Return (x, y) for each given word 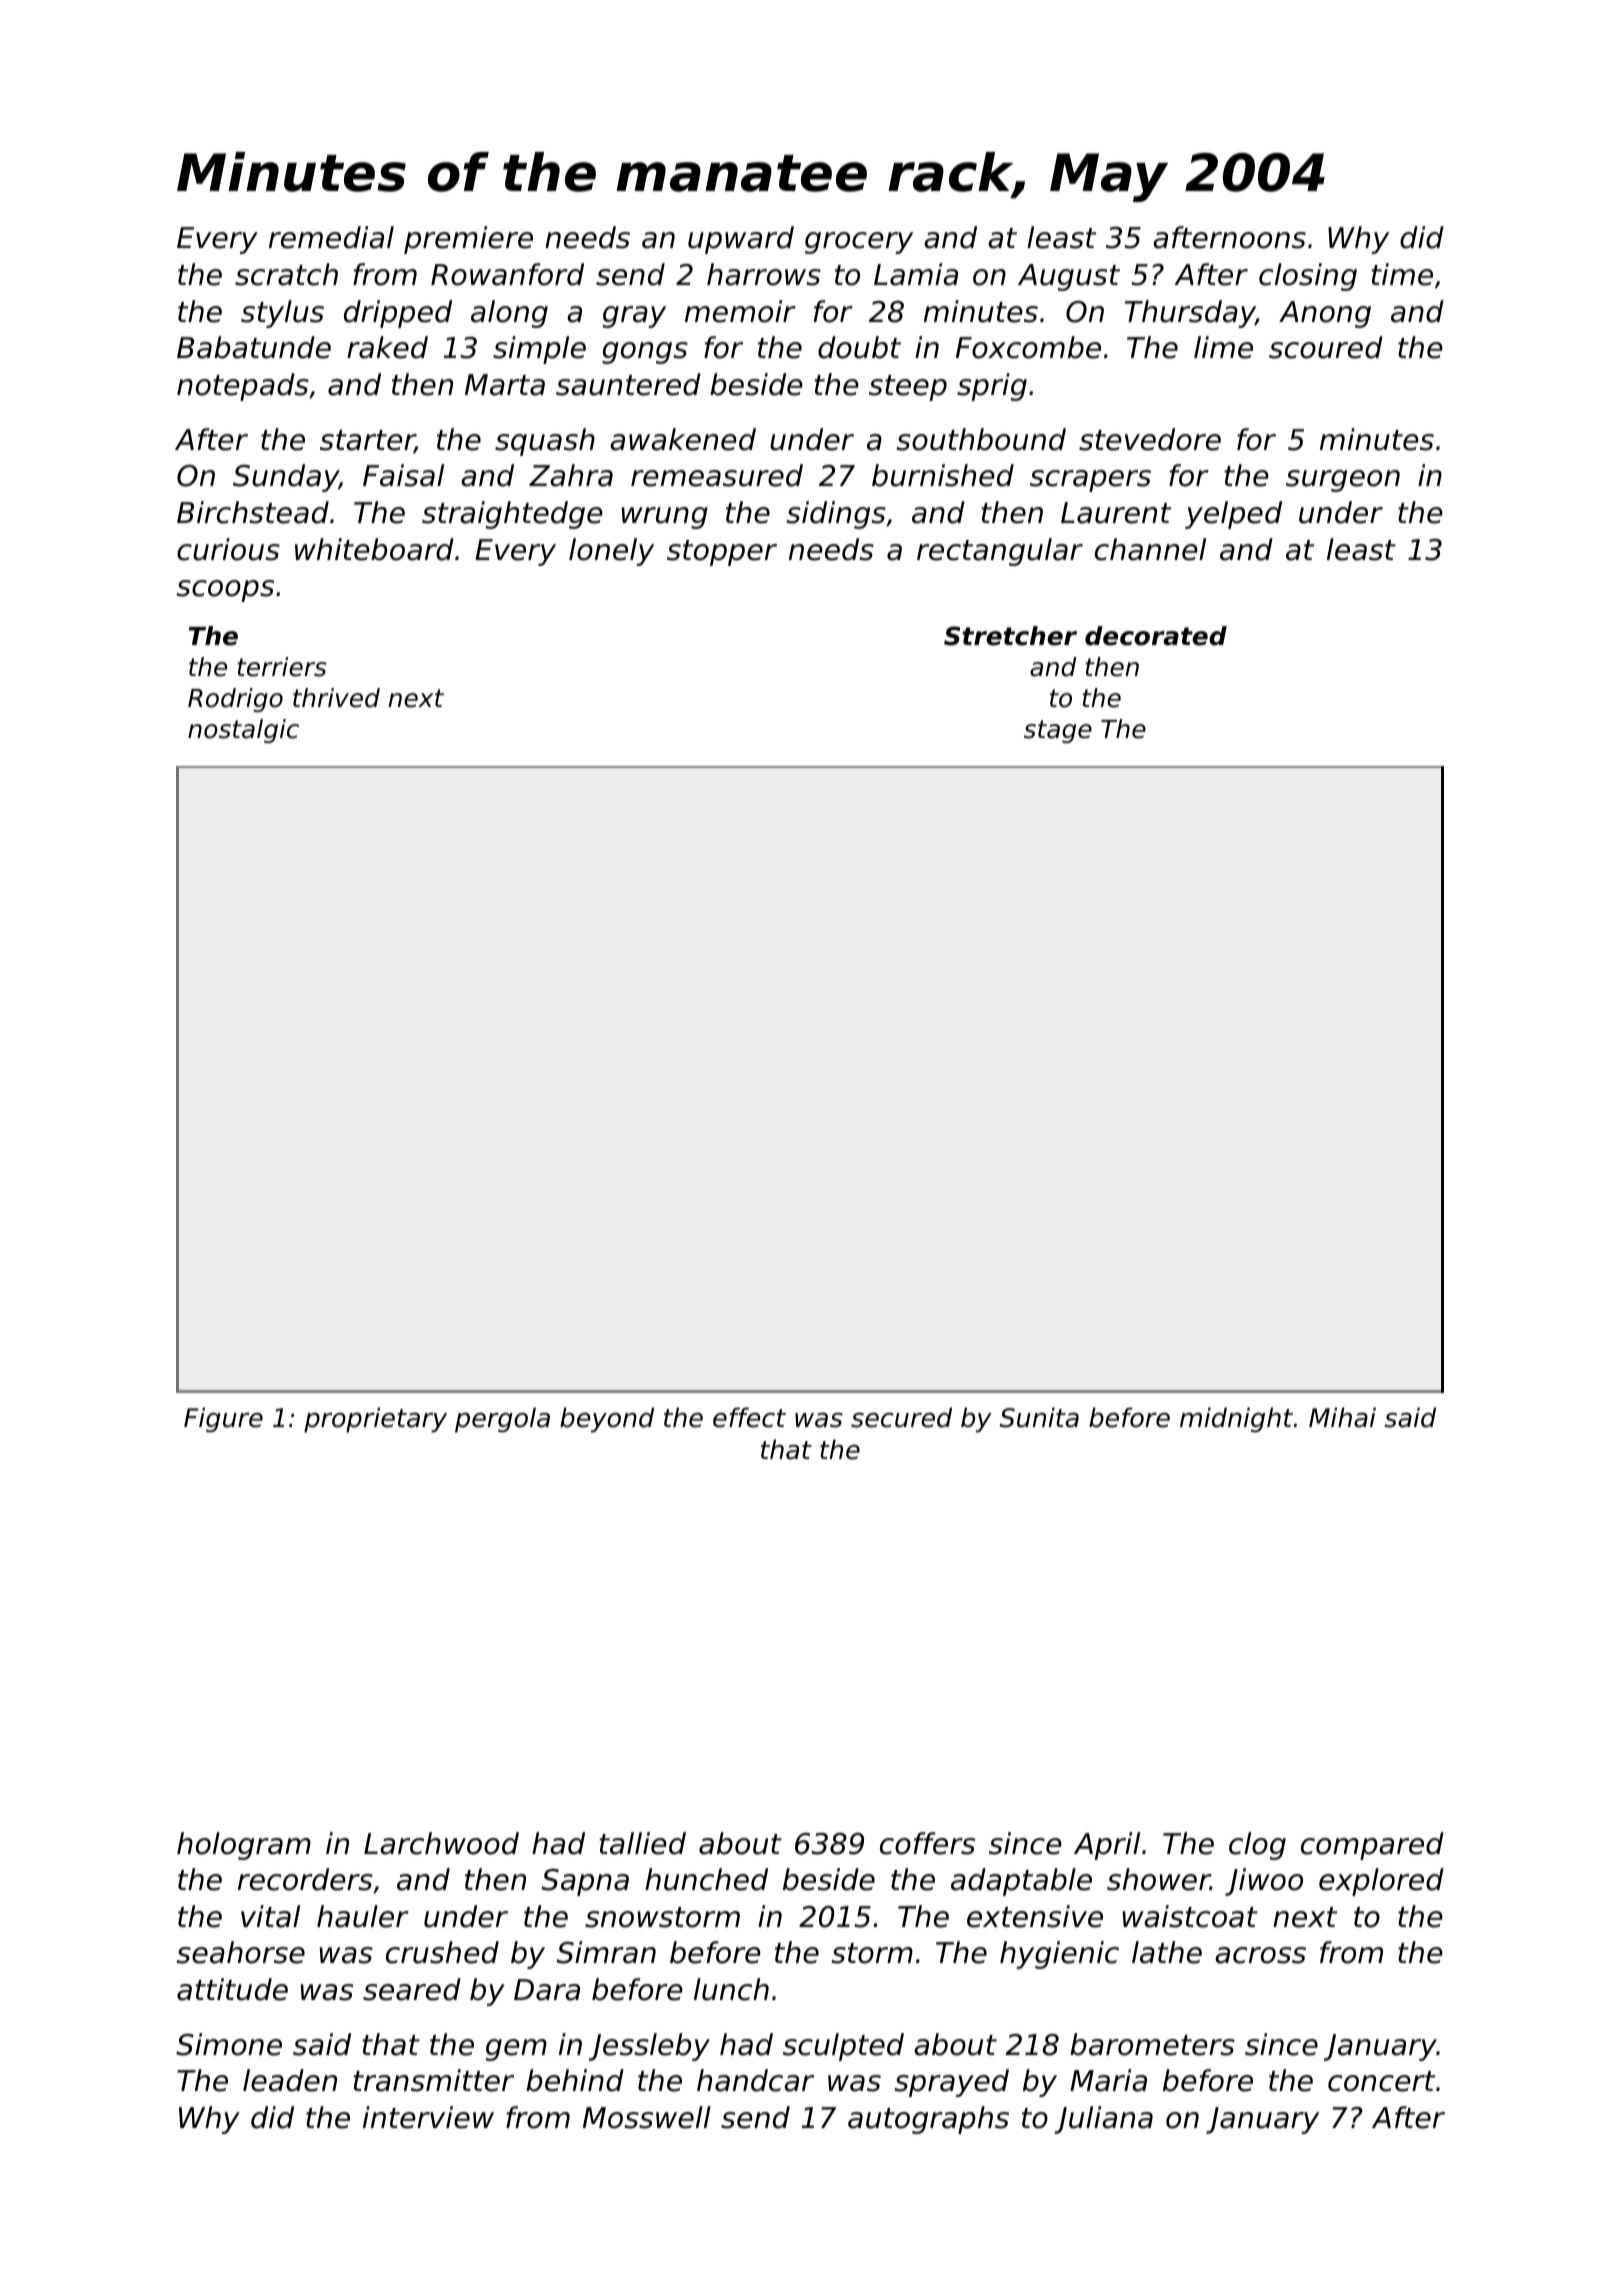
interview (428, 2117)
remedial (331, 237)
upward (741, 240)
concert (1381, 2081)
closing (1308, 277)
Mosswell (647, 2117)
